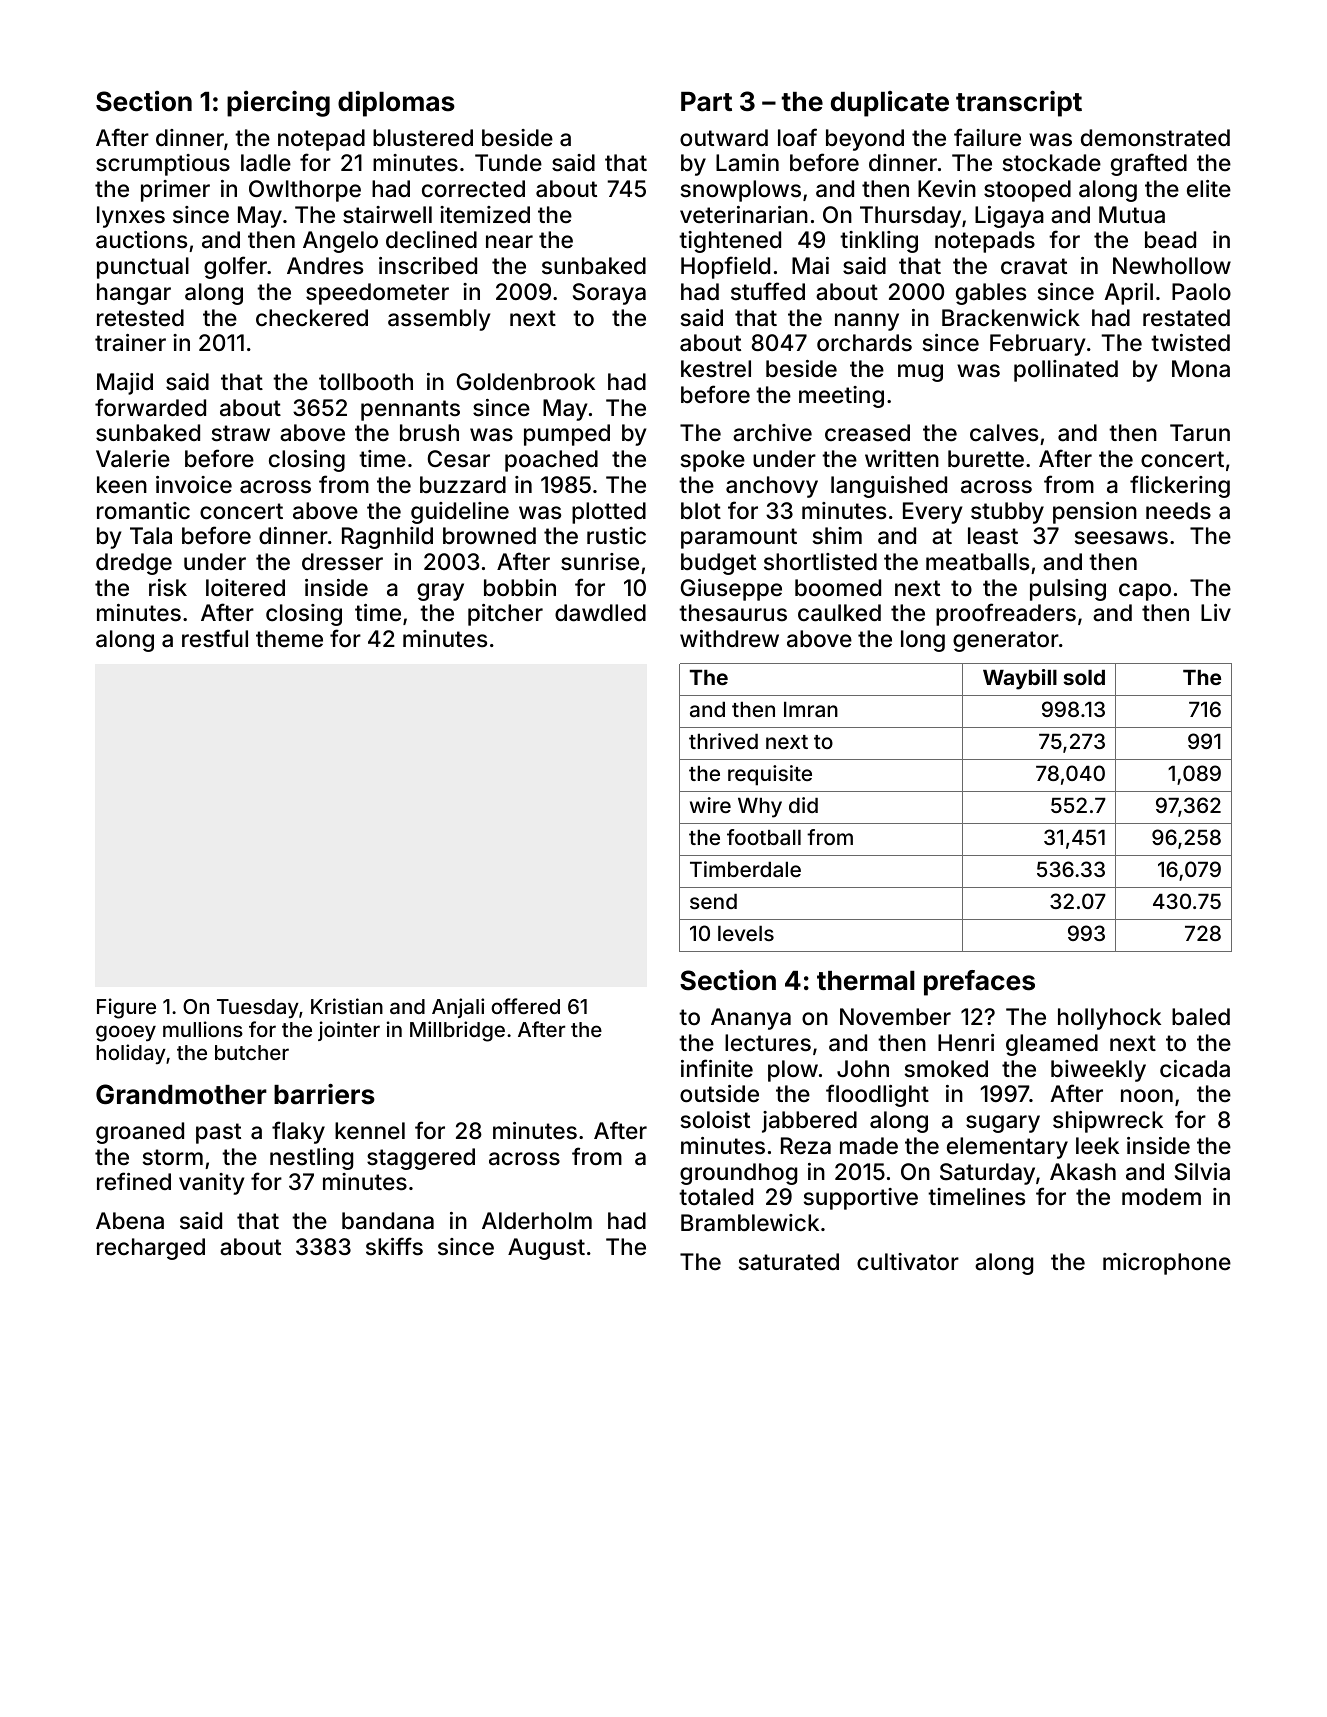 The image size is (1327, 1717). I want to click on withdrew, so click(729, 638).
